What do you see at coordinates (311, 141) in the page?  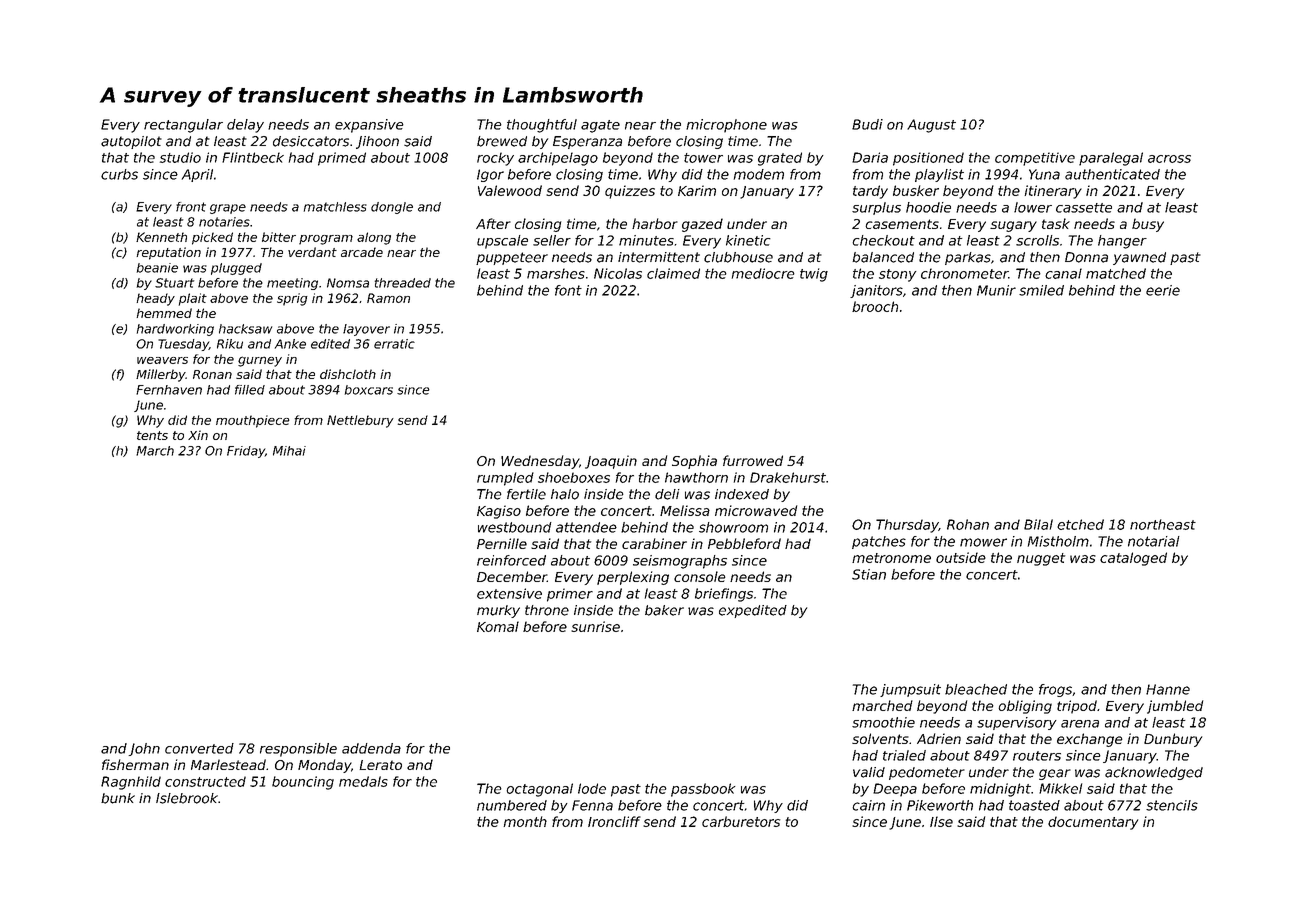 I see `desiccators` at bounding box center [311, 141].
